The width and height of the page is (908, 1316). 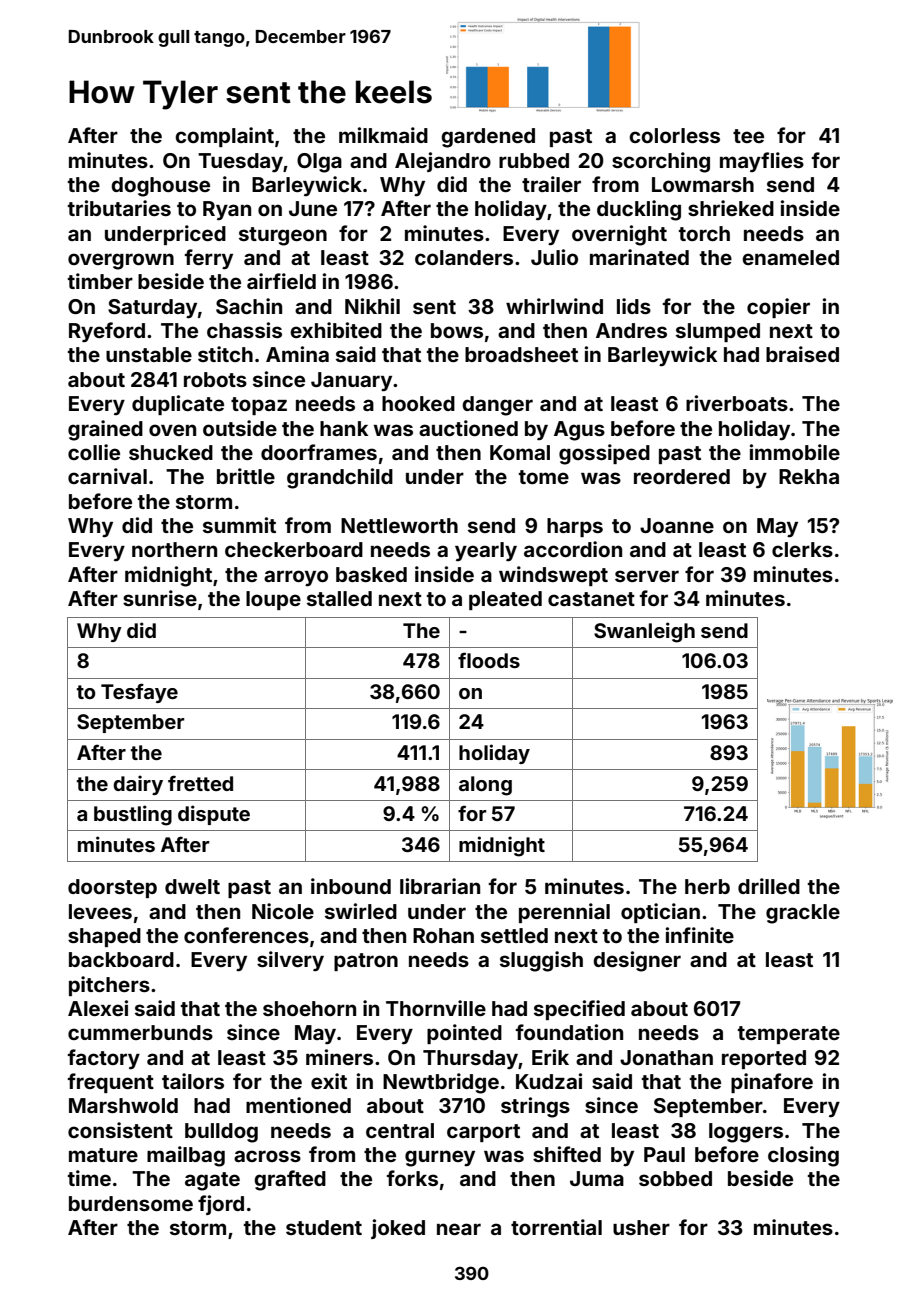 I want to click on mayflies, so click(x=762, y=162).
